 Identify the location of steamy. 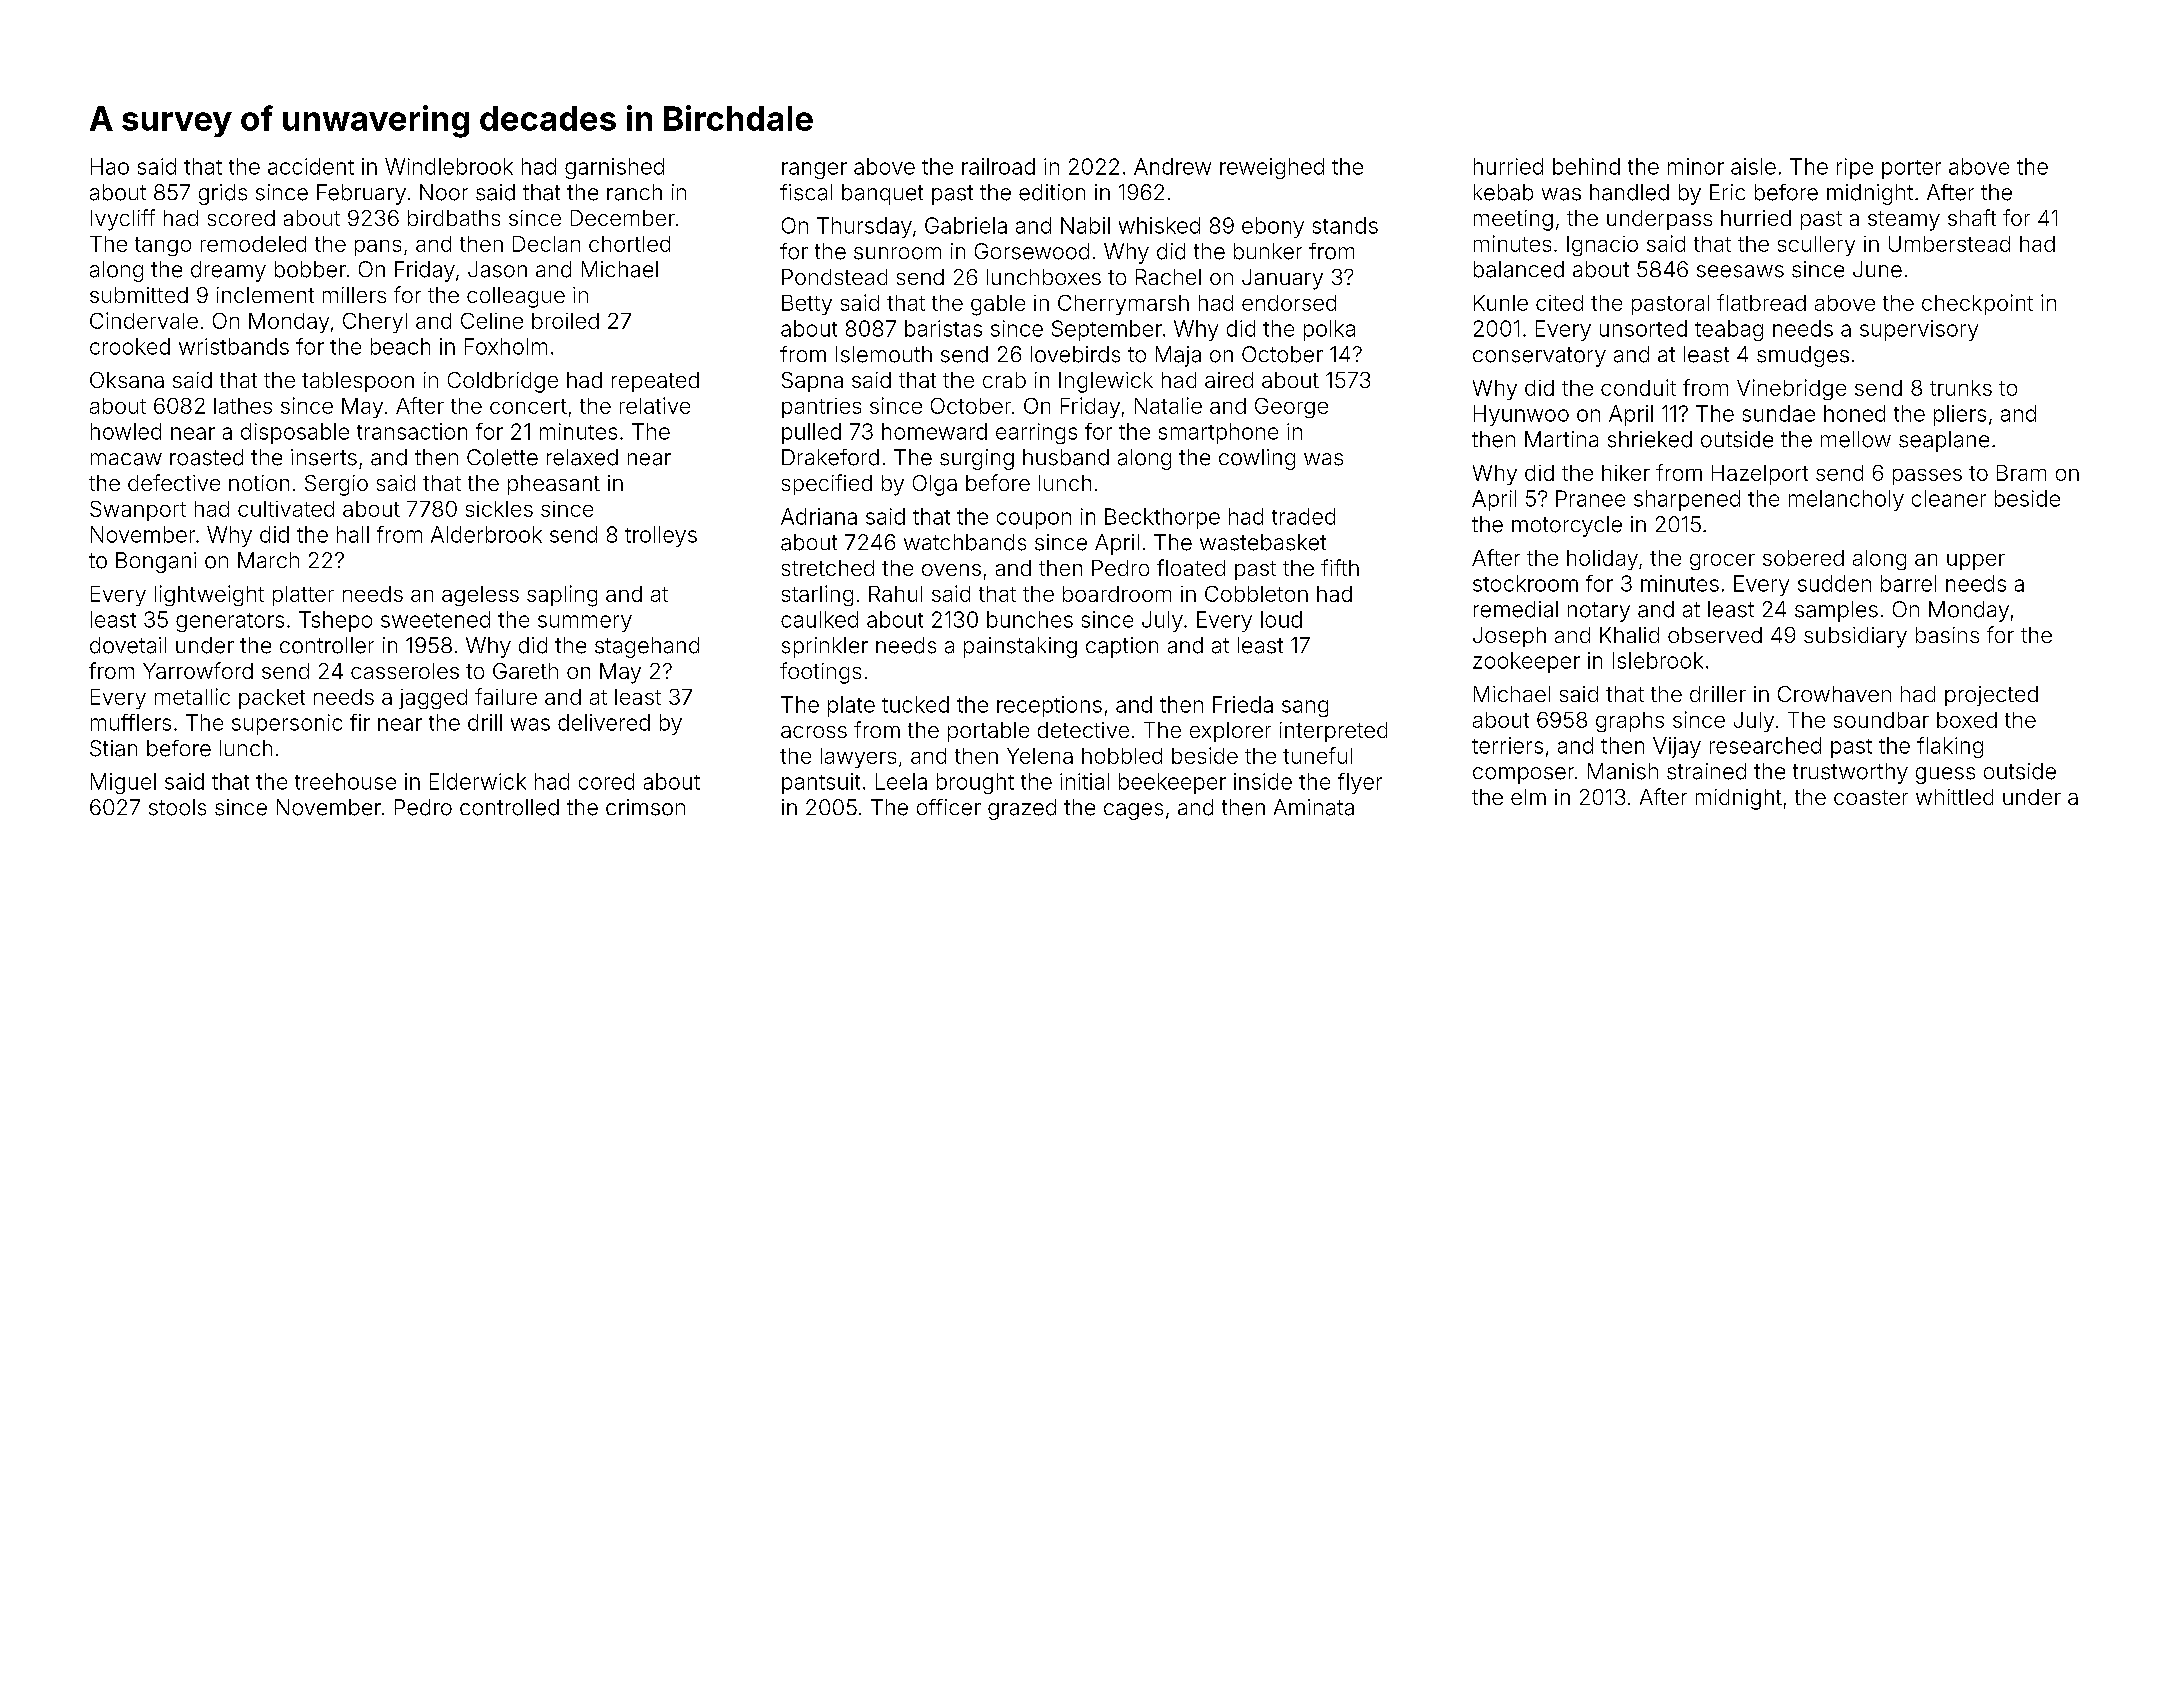
(1904, 221).
